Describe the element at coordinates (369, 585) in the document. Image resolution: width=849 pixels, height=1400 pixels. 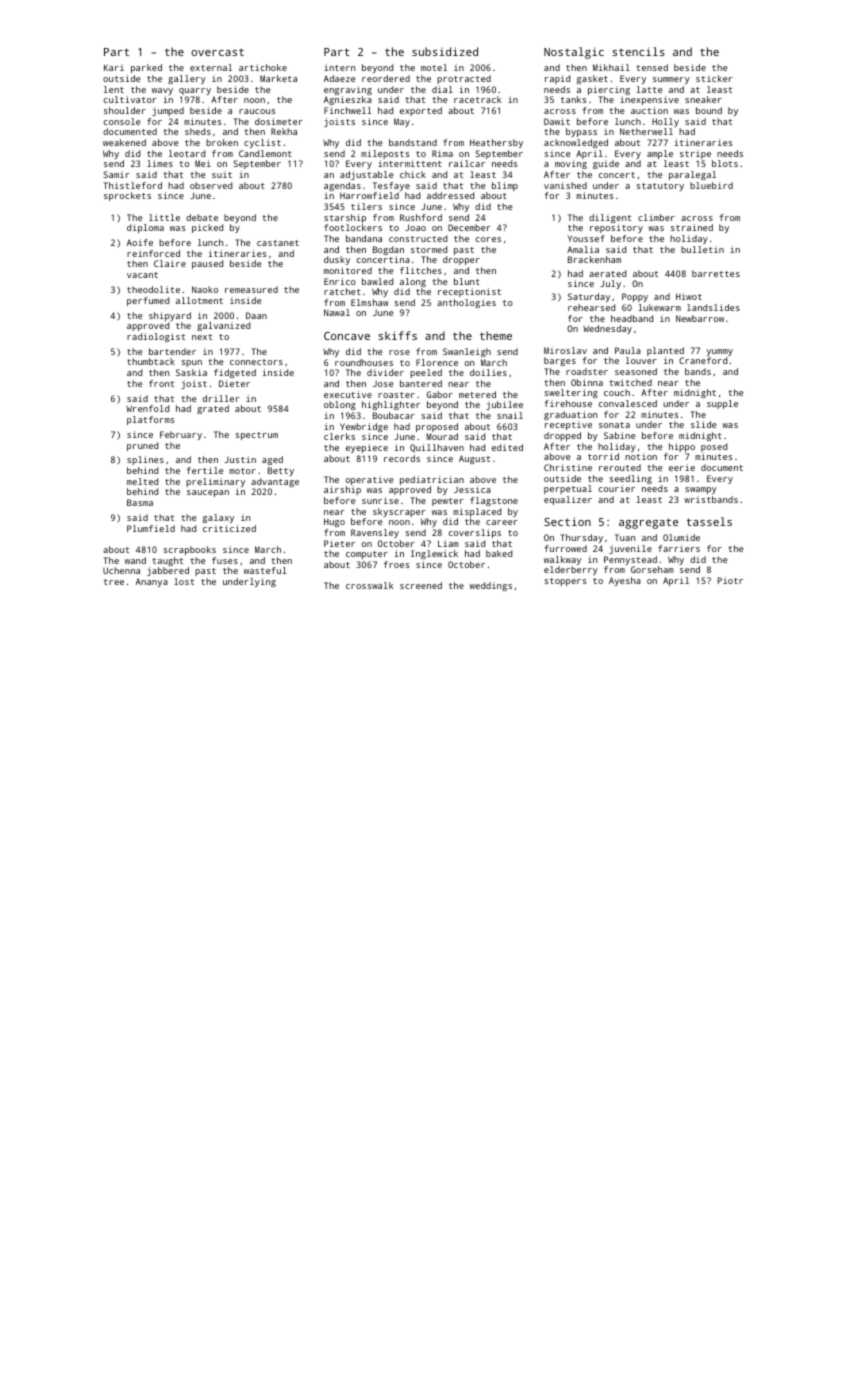
I see `crosswalk` at that location.
